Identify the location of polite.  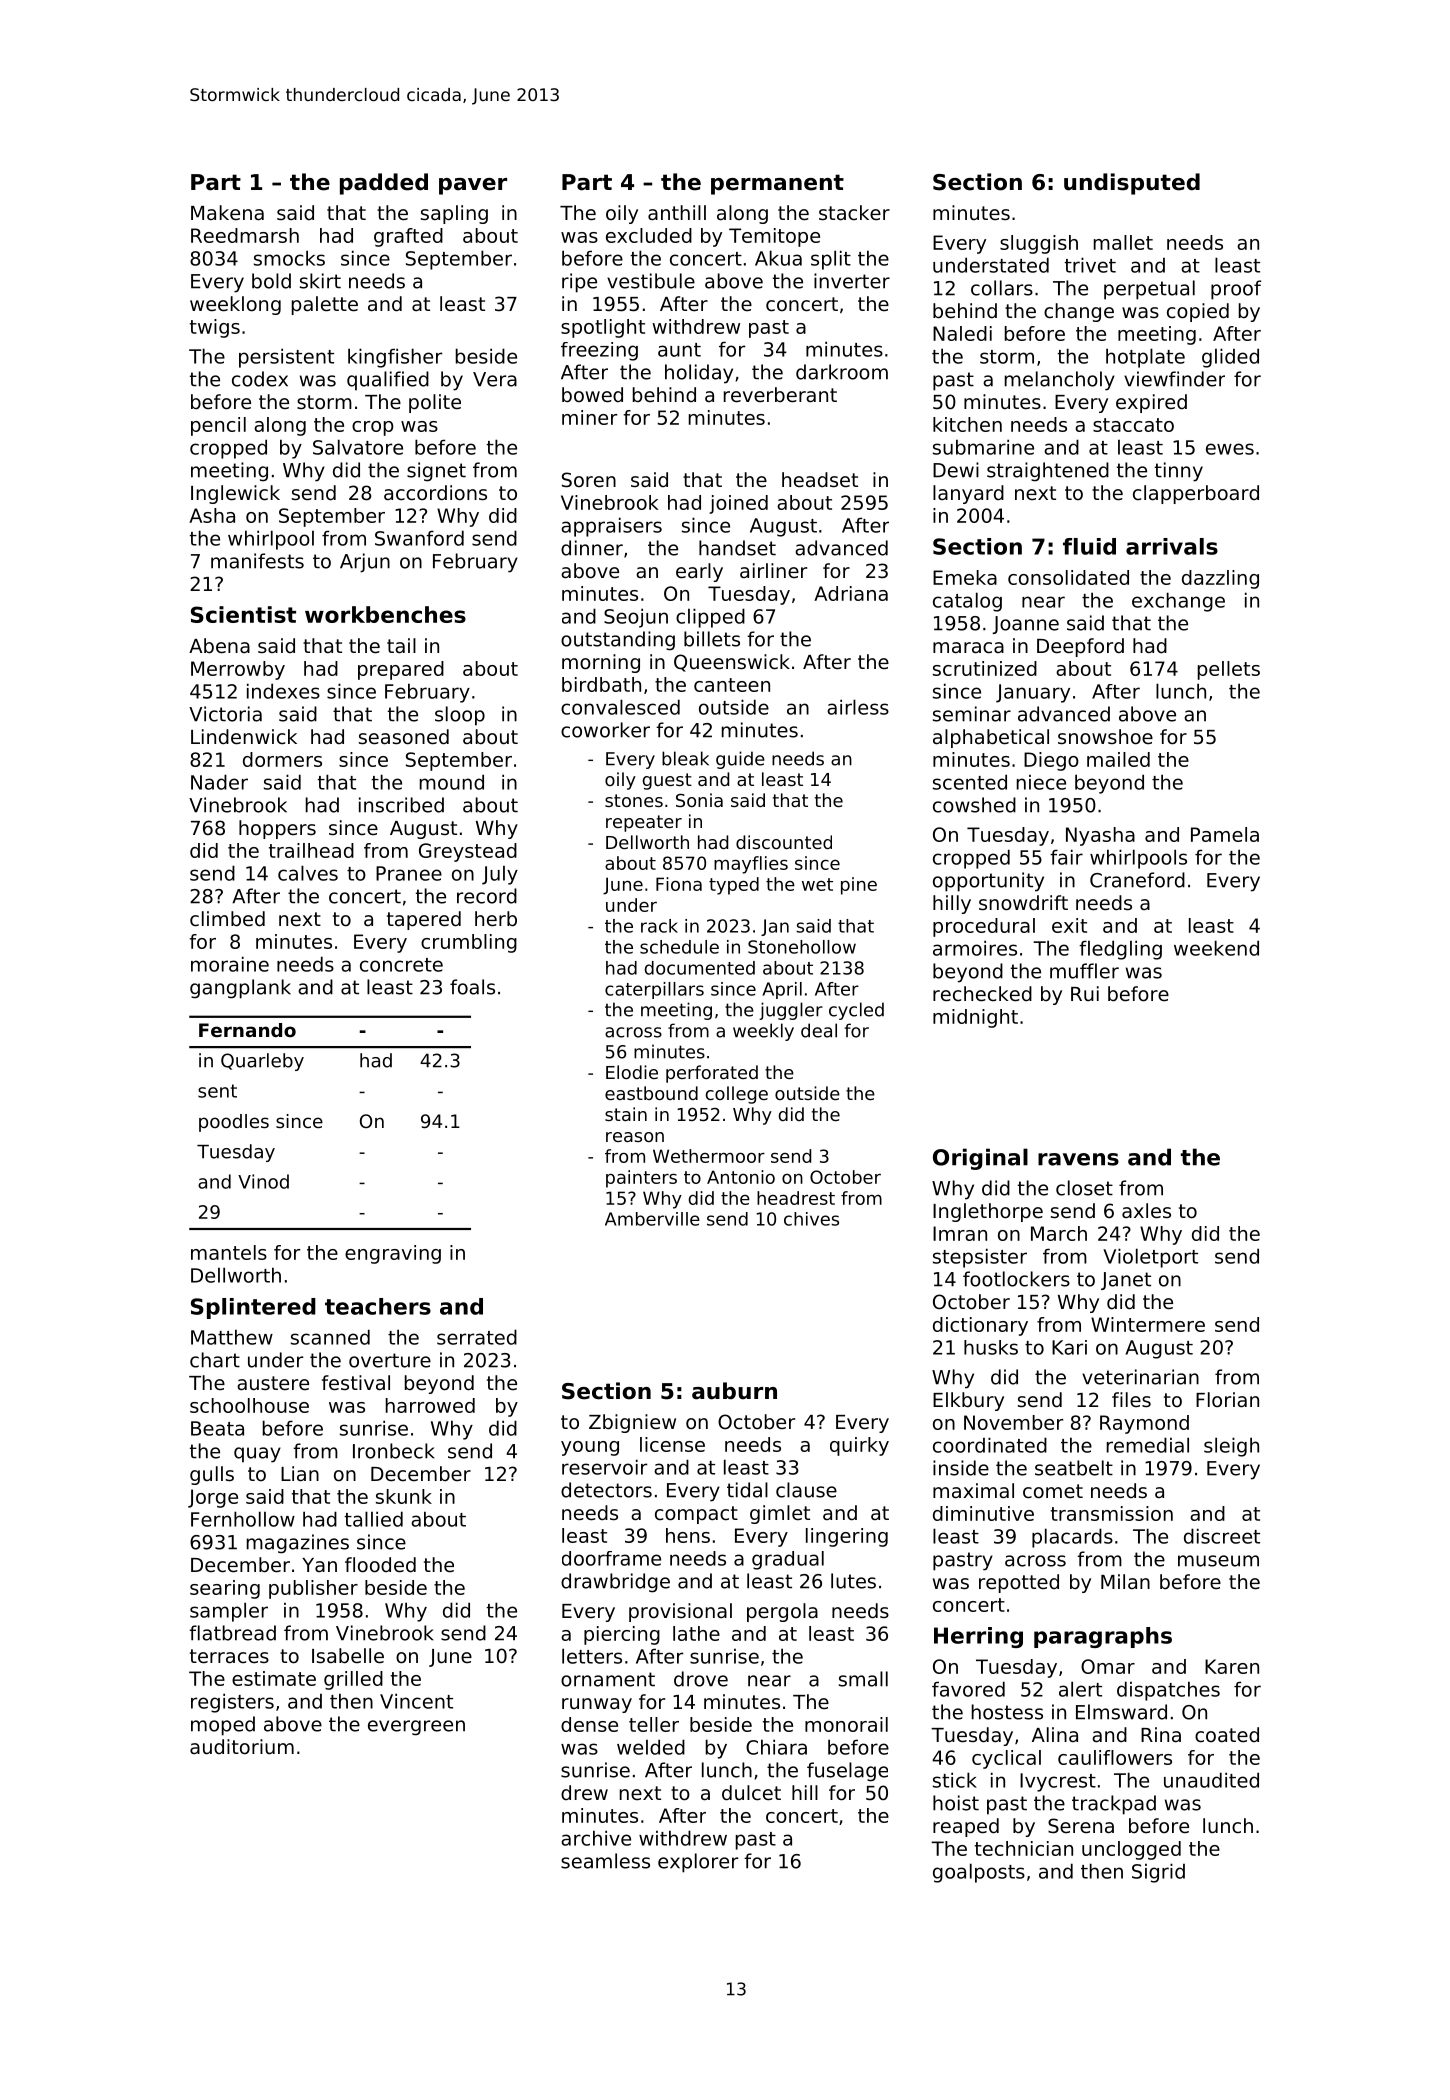
(435, 403).
